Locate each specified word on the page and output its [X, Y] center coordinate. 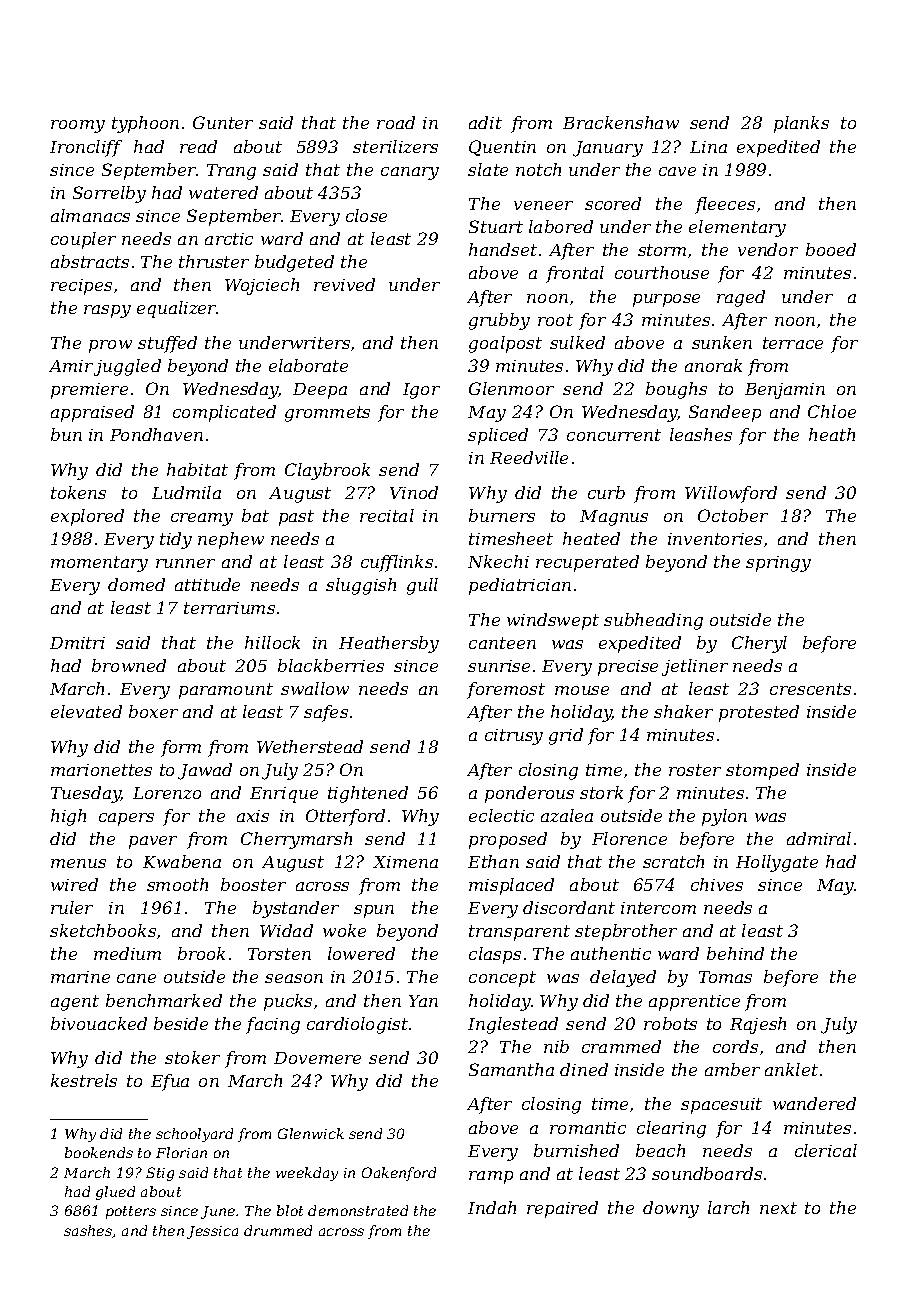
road [396, 122]
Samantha [511, 1069]
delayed [623, 978]
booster [253, 884]
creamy [202, 519]
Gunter [223, 122]
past [296, 518]
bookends [99, 1152]
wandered [814, 1103]
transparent [519, 933]
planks [801, 124]
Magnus [614, 518]
